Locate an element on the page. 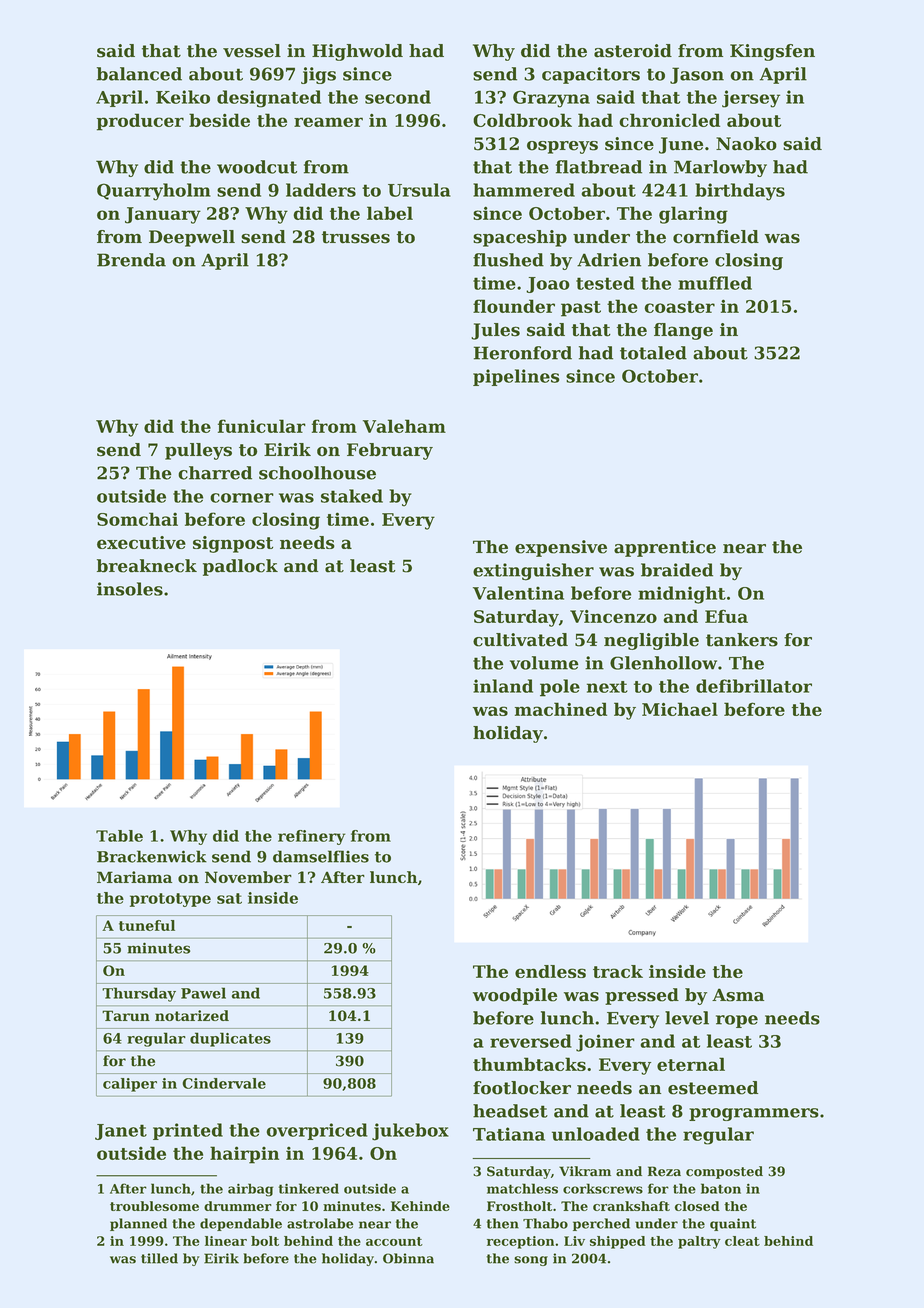 The image size is (924, 1308). producer is located at coordinates (140, 122).
